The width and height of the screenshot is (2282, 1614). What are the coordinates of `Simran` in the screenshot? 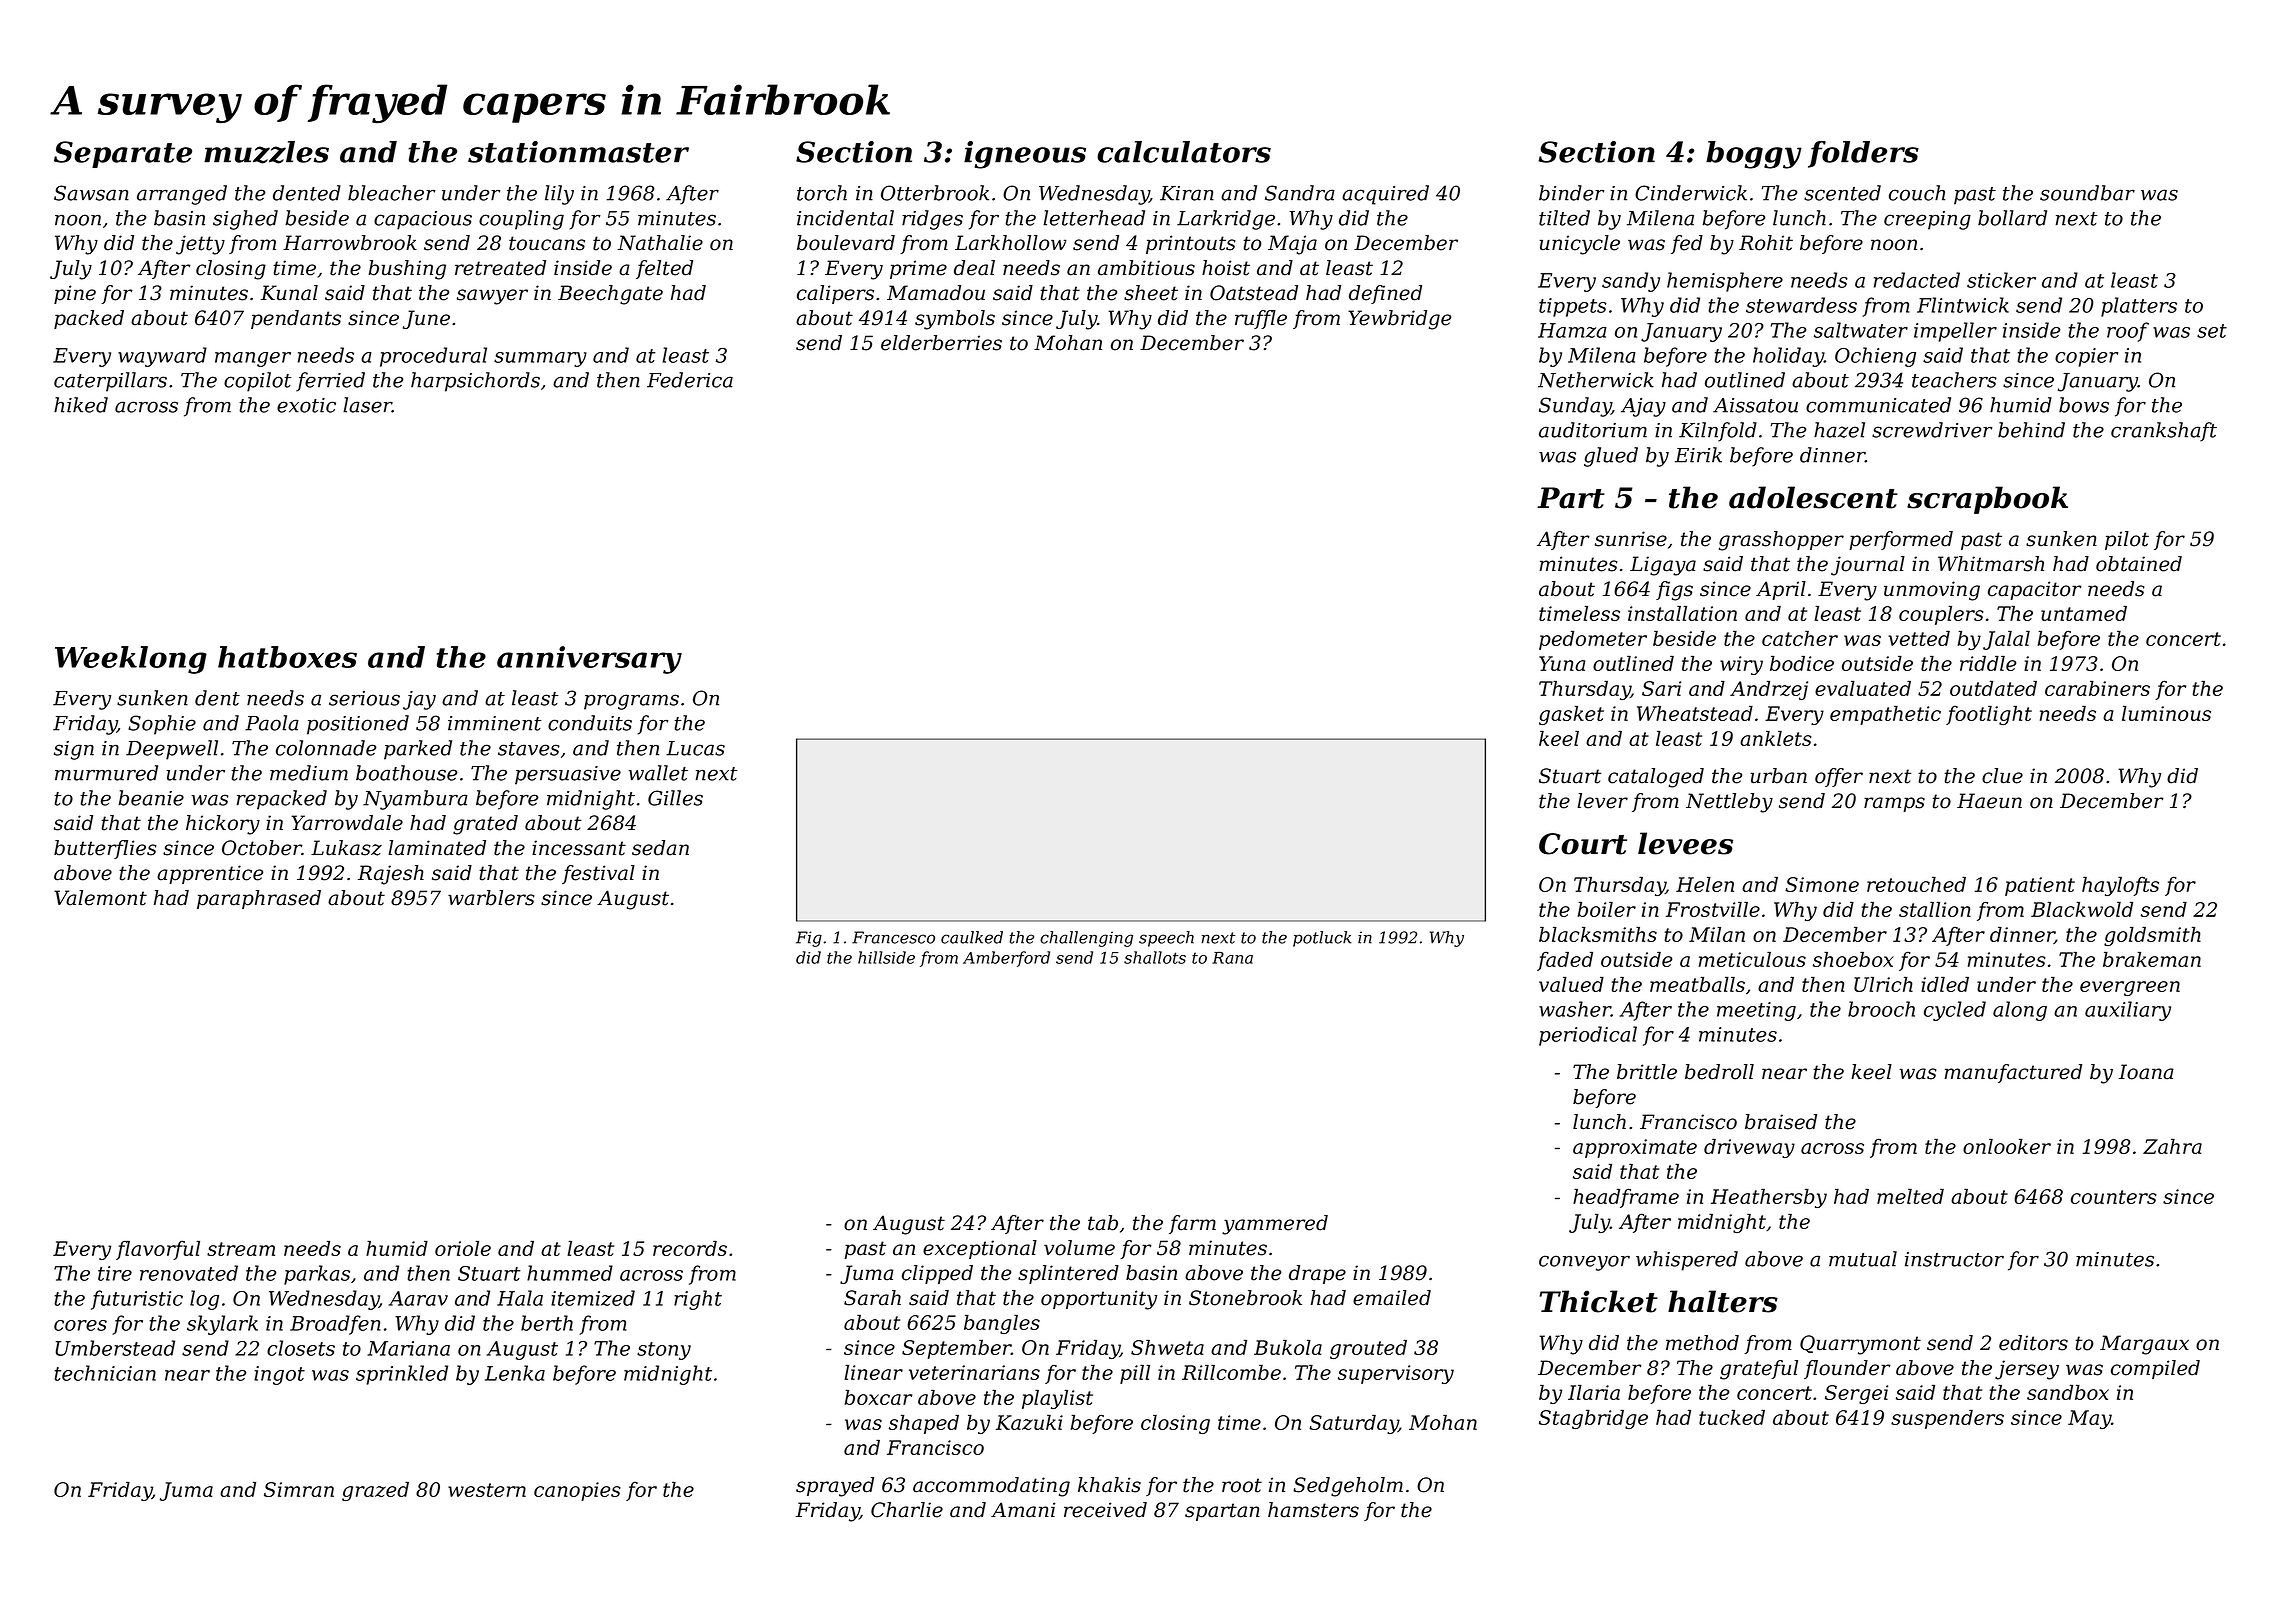 It's located at (299, 1489).
